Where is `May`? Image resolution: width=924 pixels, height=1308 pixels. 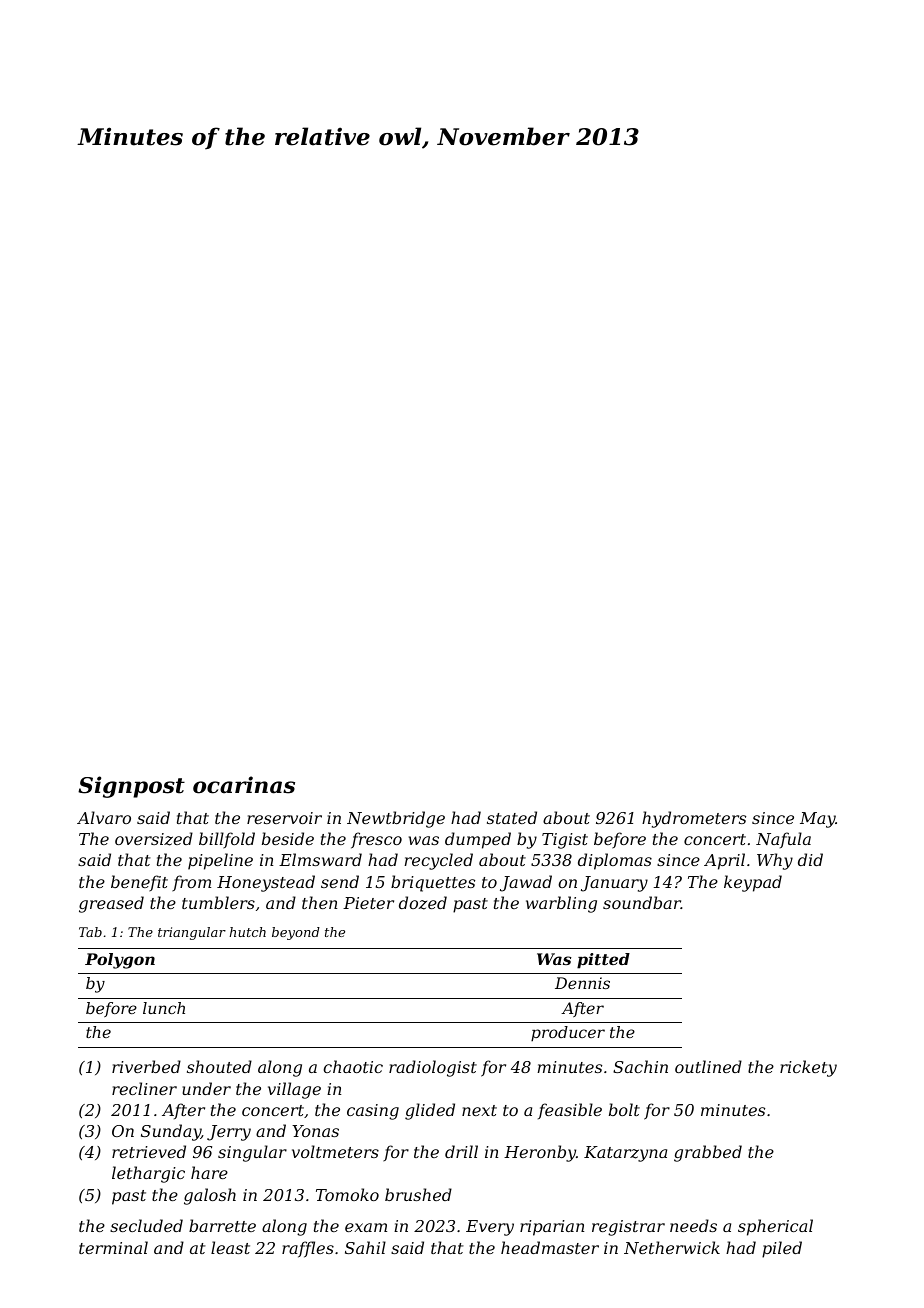
May is located at coordinates (818, 820).
